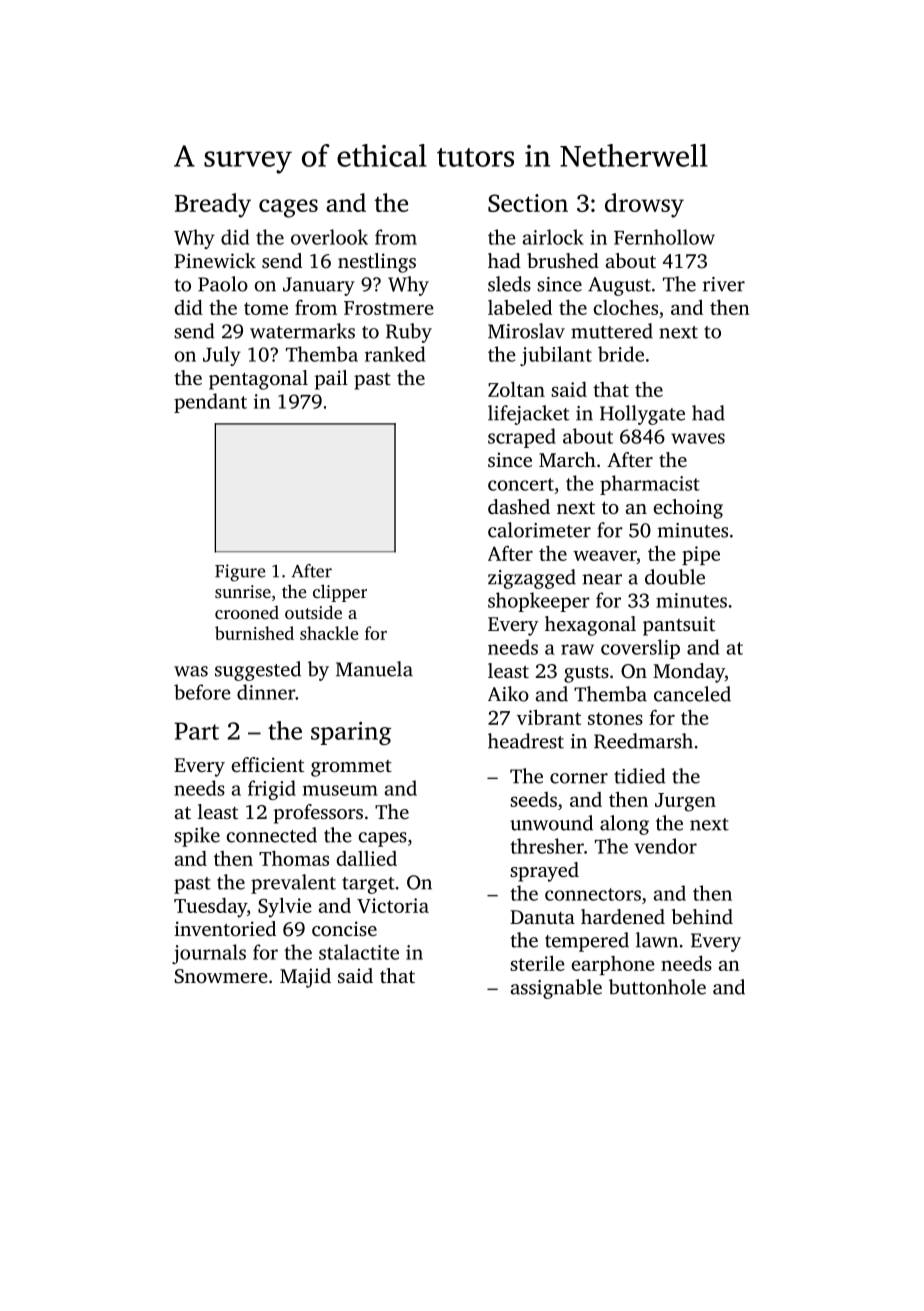 The image size is (924, 1311). I want to click on airlock, so click(553, 237).
